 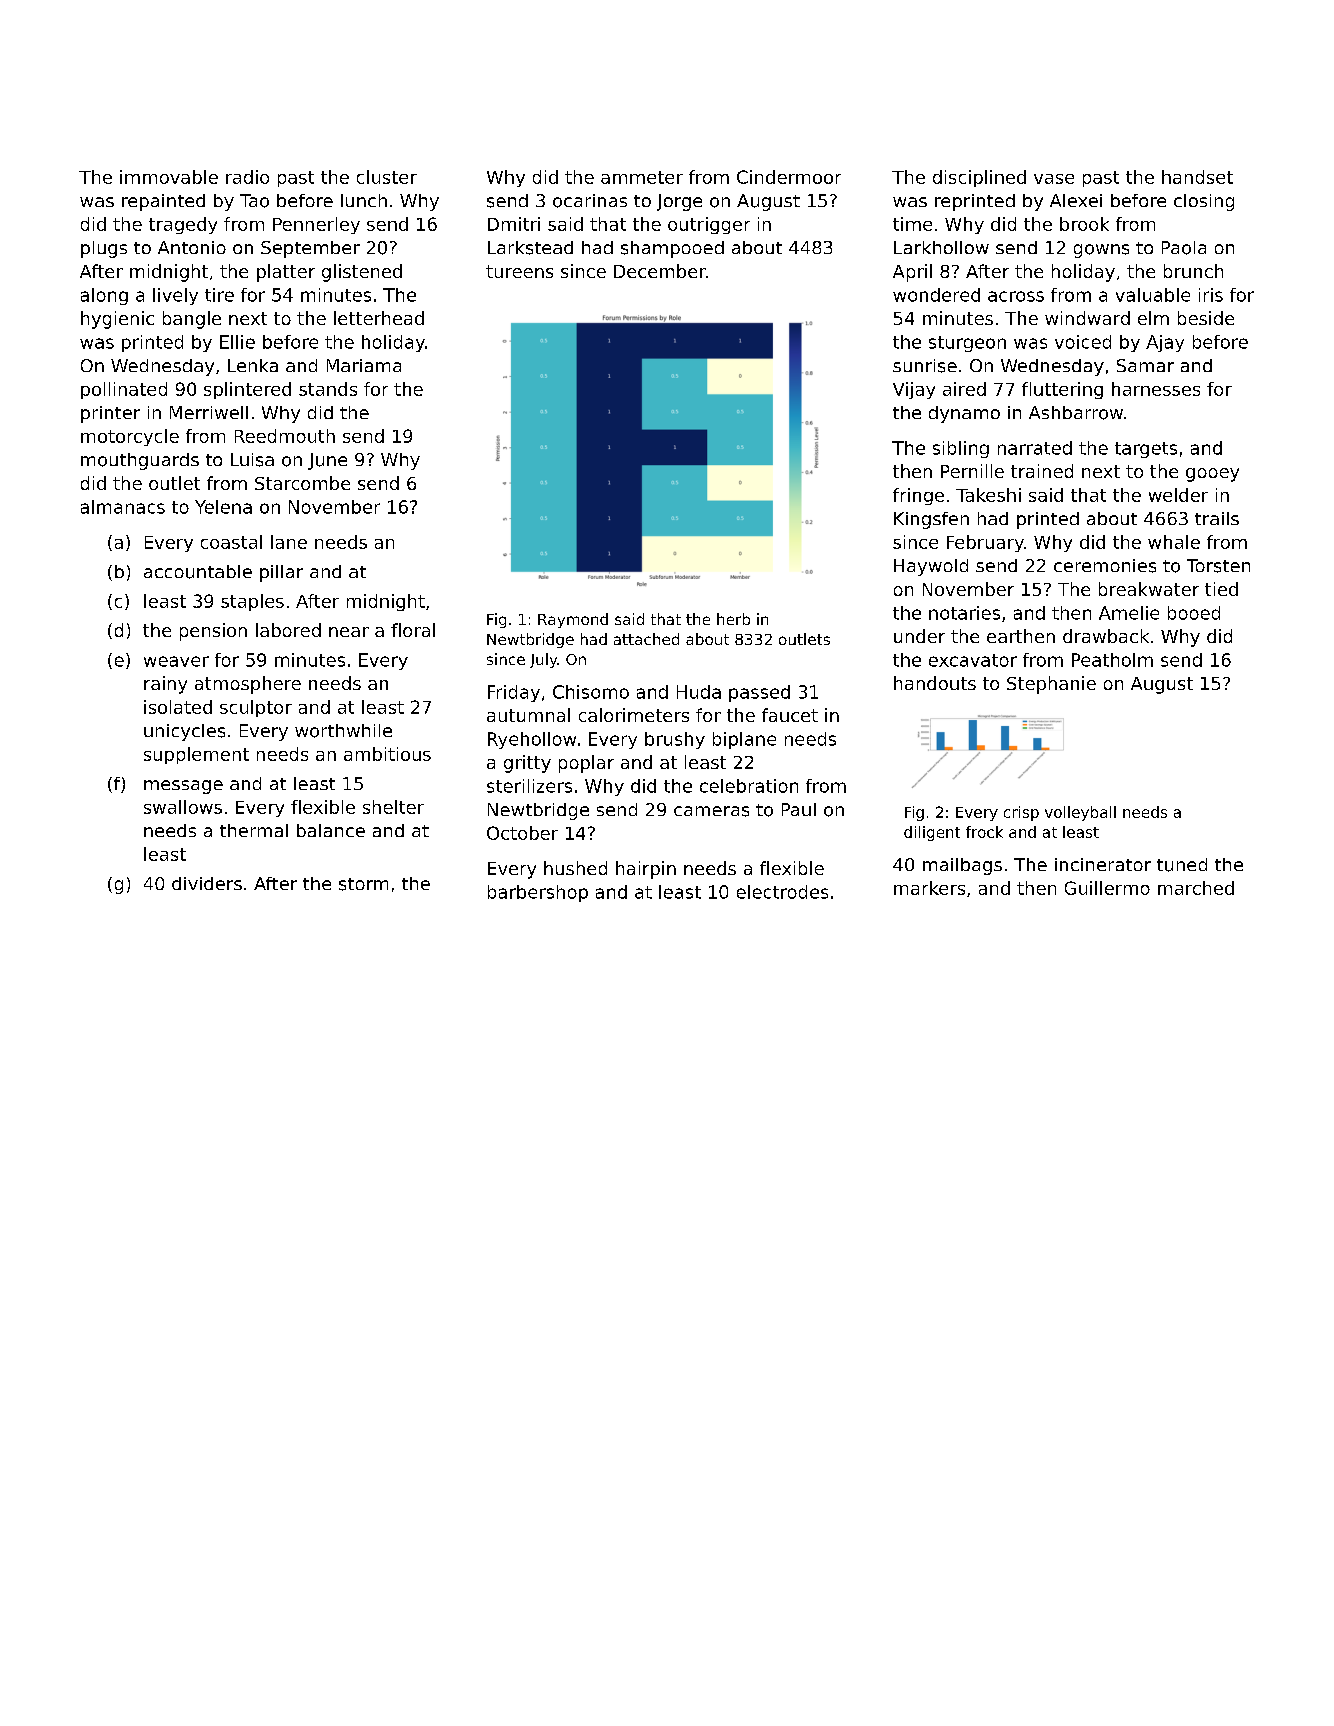 What do you see at coordinates (130, 437) in the screenshot?
I see `motorcycle` at bounding box center [130, 437].
